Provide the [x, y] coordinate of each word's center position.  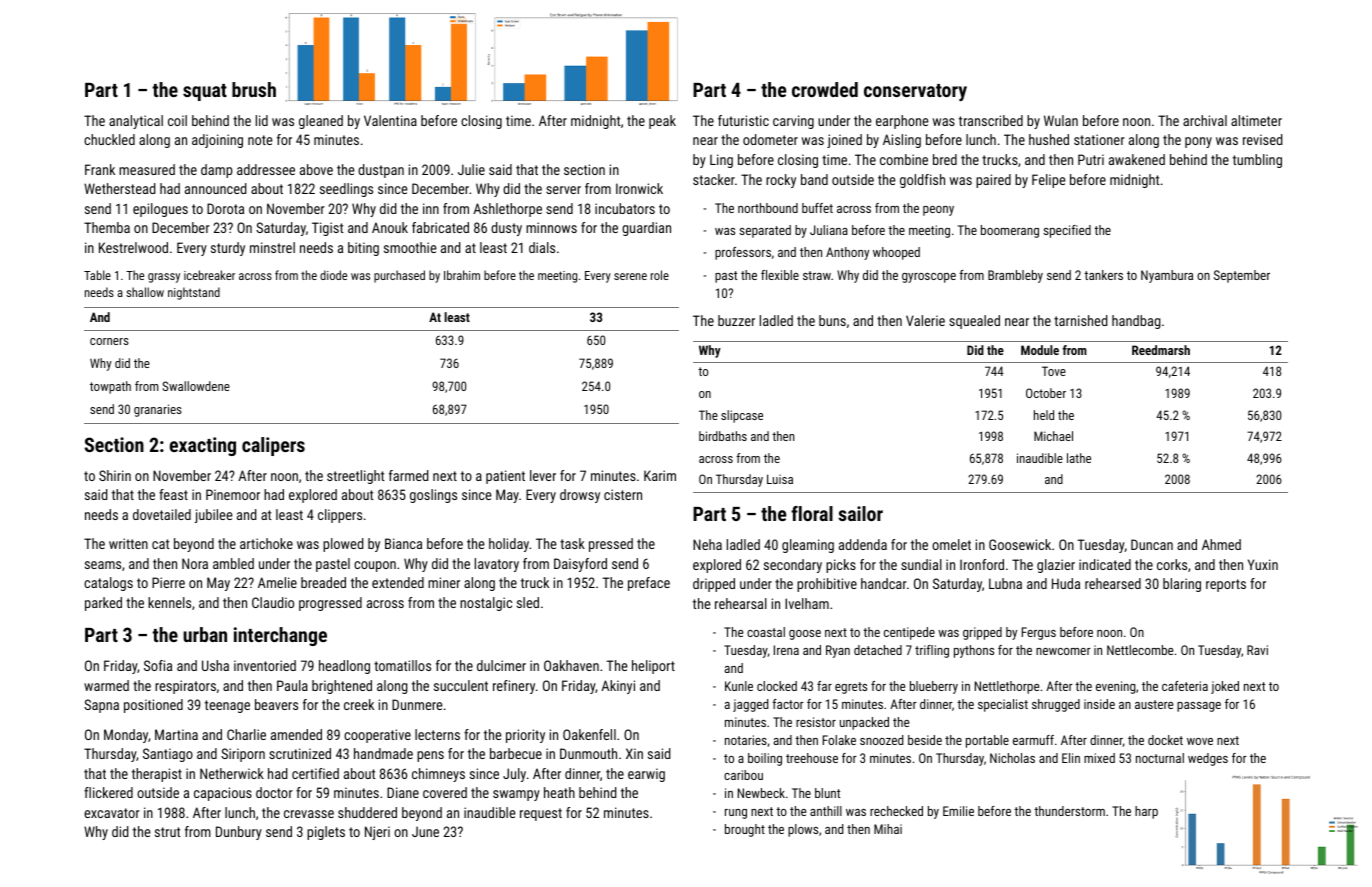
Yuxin [1263, 564]
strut [168, 832]
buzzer [736, 320]
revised [1262, 139]
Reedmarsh [1161, 350]
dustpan [381, 171]
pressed [611, 545]
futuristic [743, 120]
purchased [399, 276]
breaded [323, 582]
